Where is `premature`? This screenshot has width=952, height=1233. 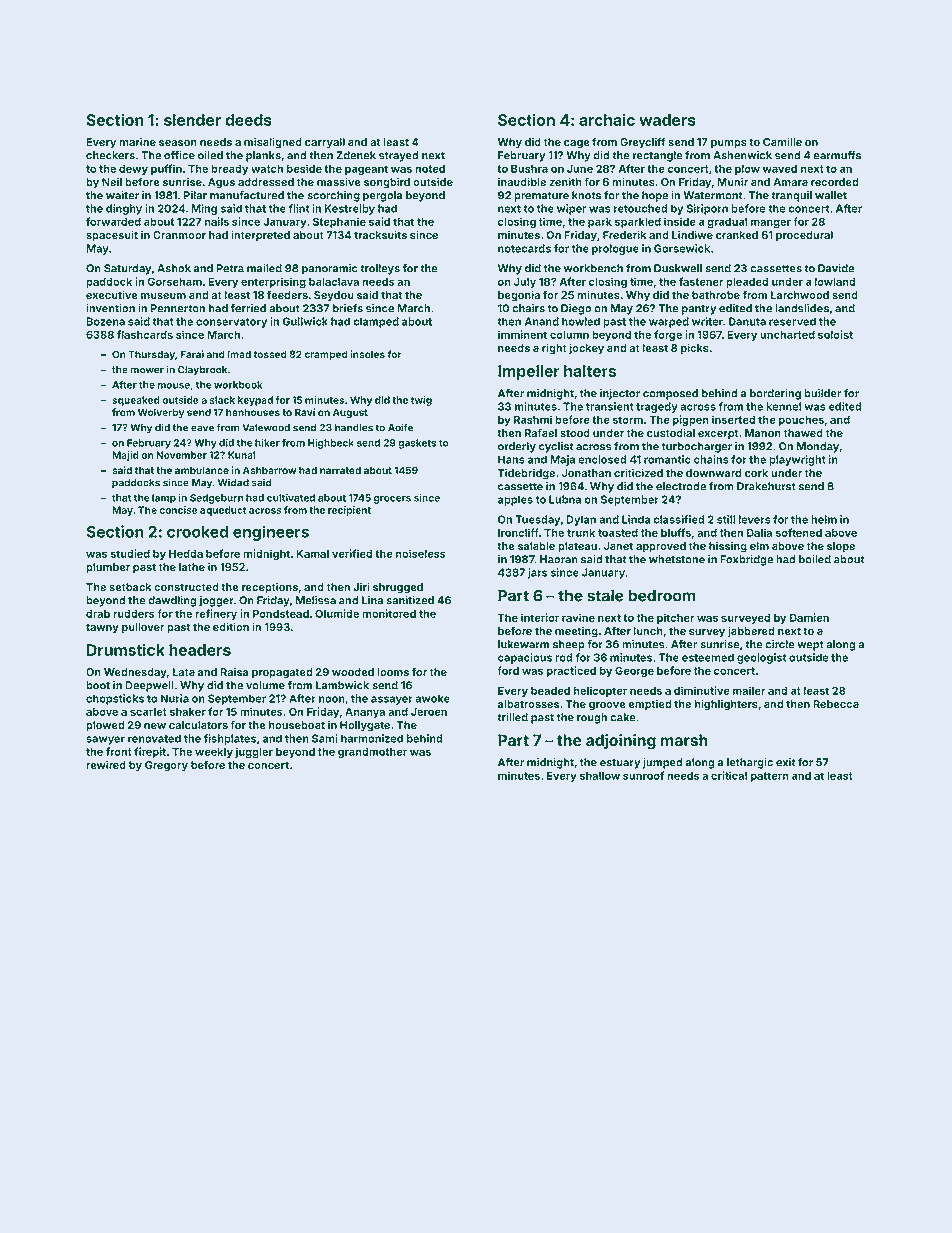
premature is located at coordinates (541, 197).
